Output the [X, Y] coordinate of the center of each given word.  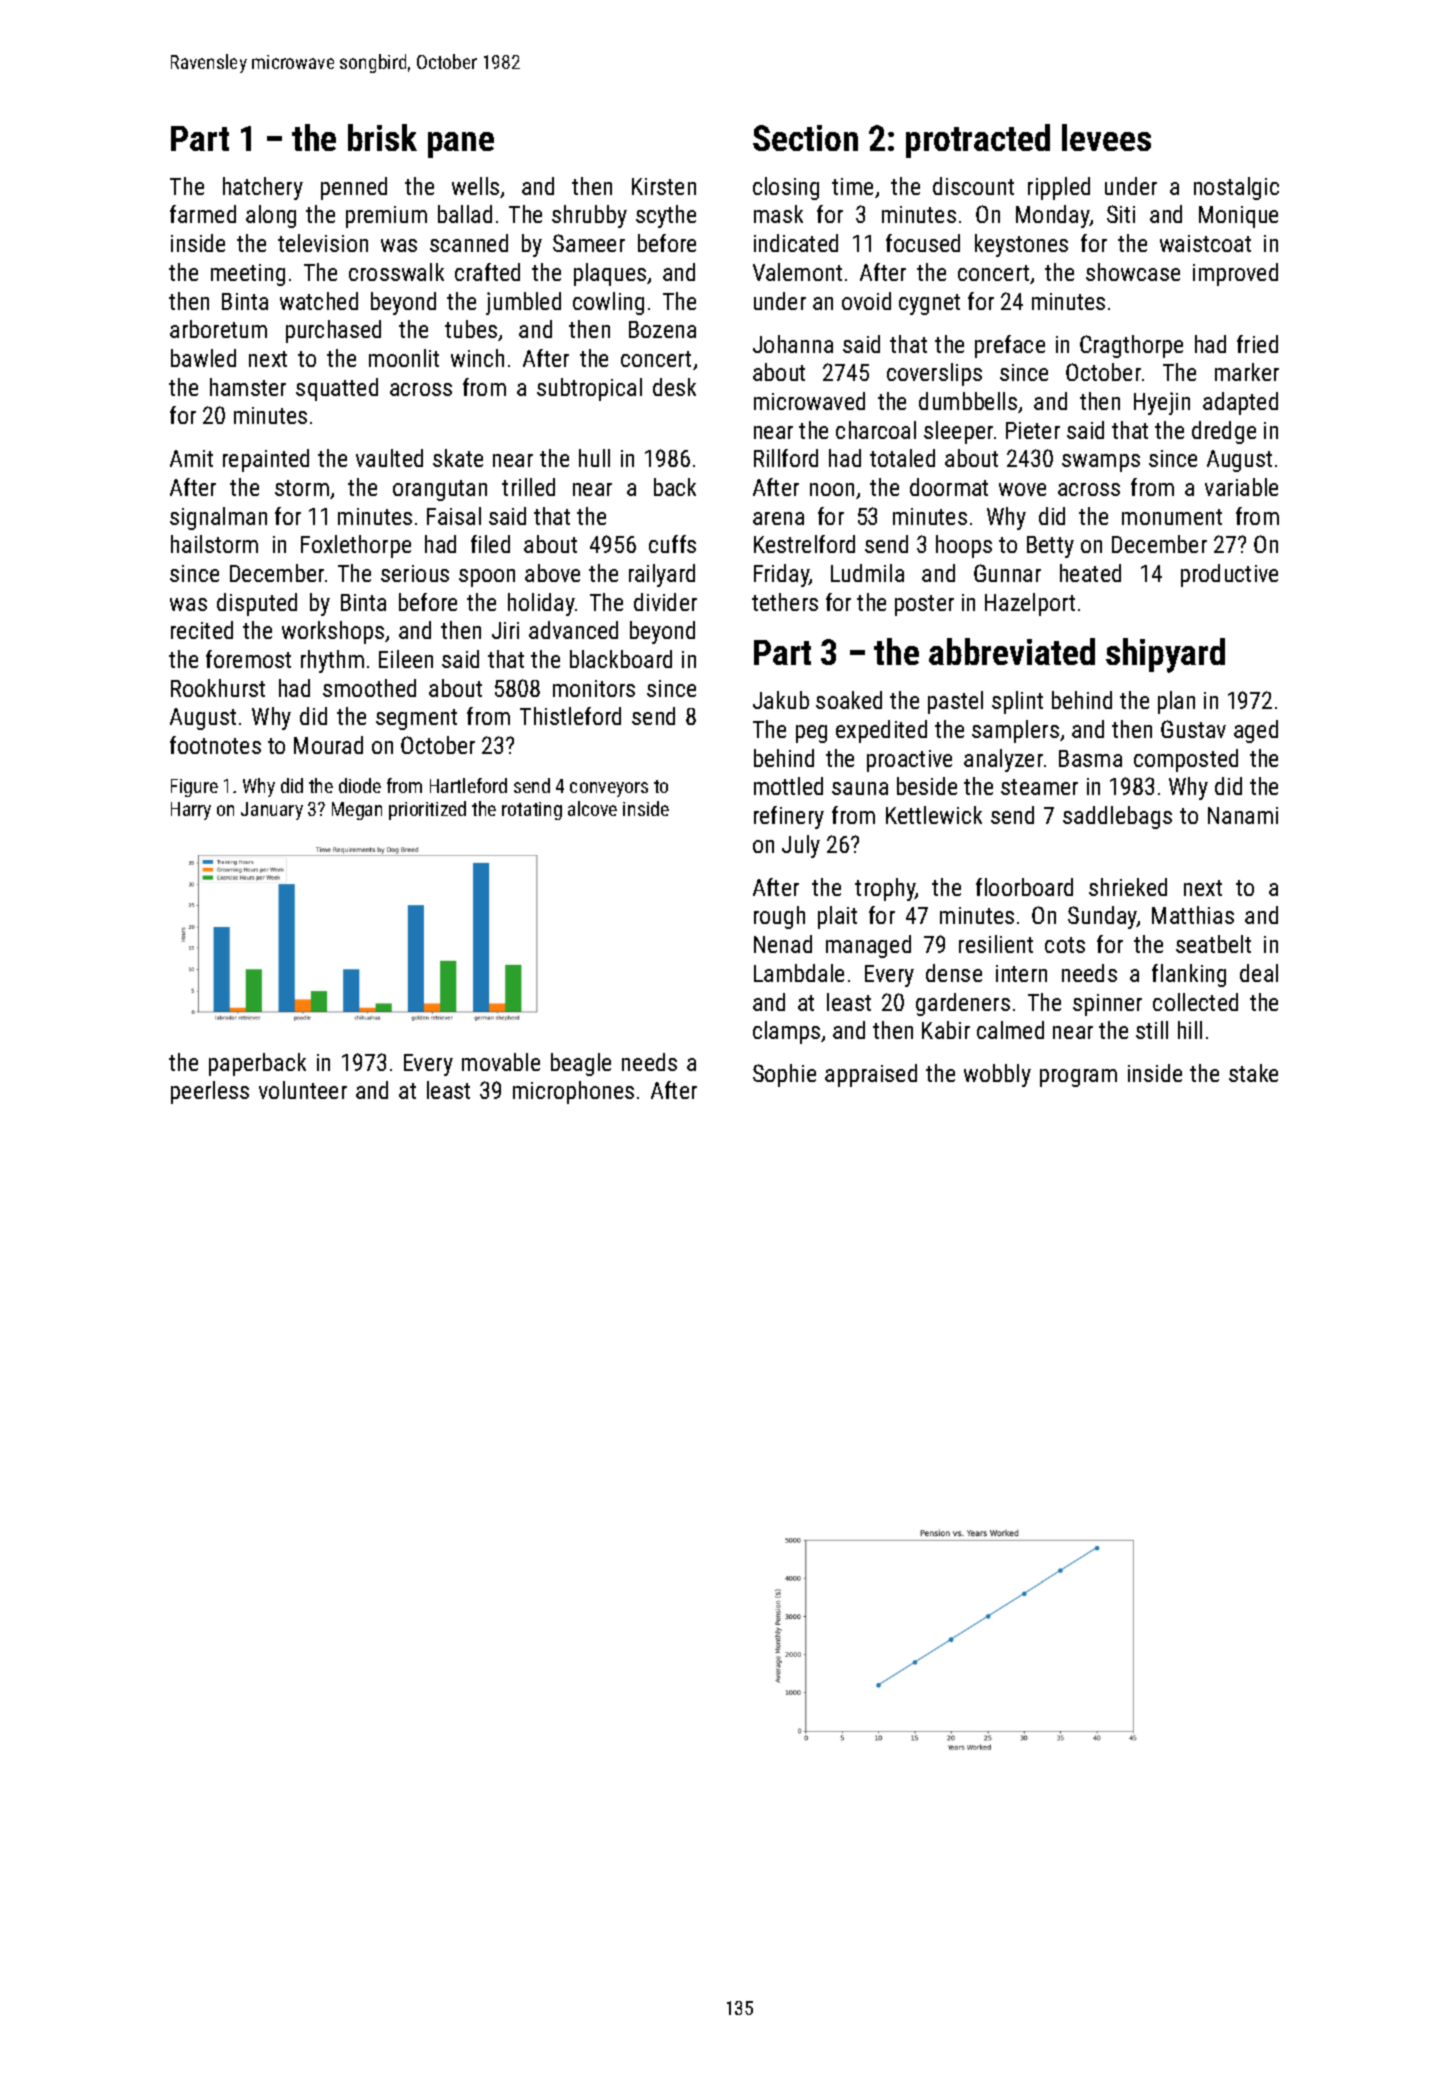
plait [837, 917]
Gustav [1193, 729]
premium [386, 217]
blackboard [621, 659]
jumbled [523, 303]
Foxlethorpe [356, 546]
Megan [357, 811]
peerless [210, 1092]
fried [1257, 344]
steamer [1039, 787]
